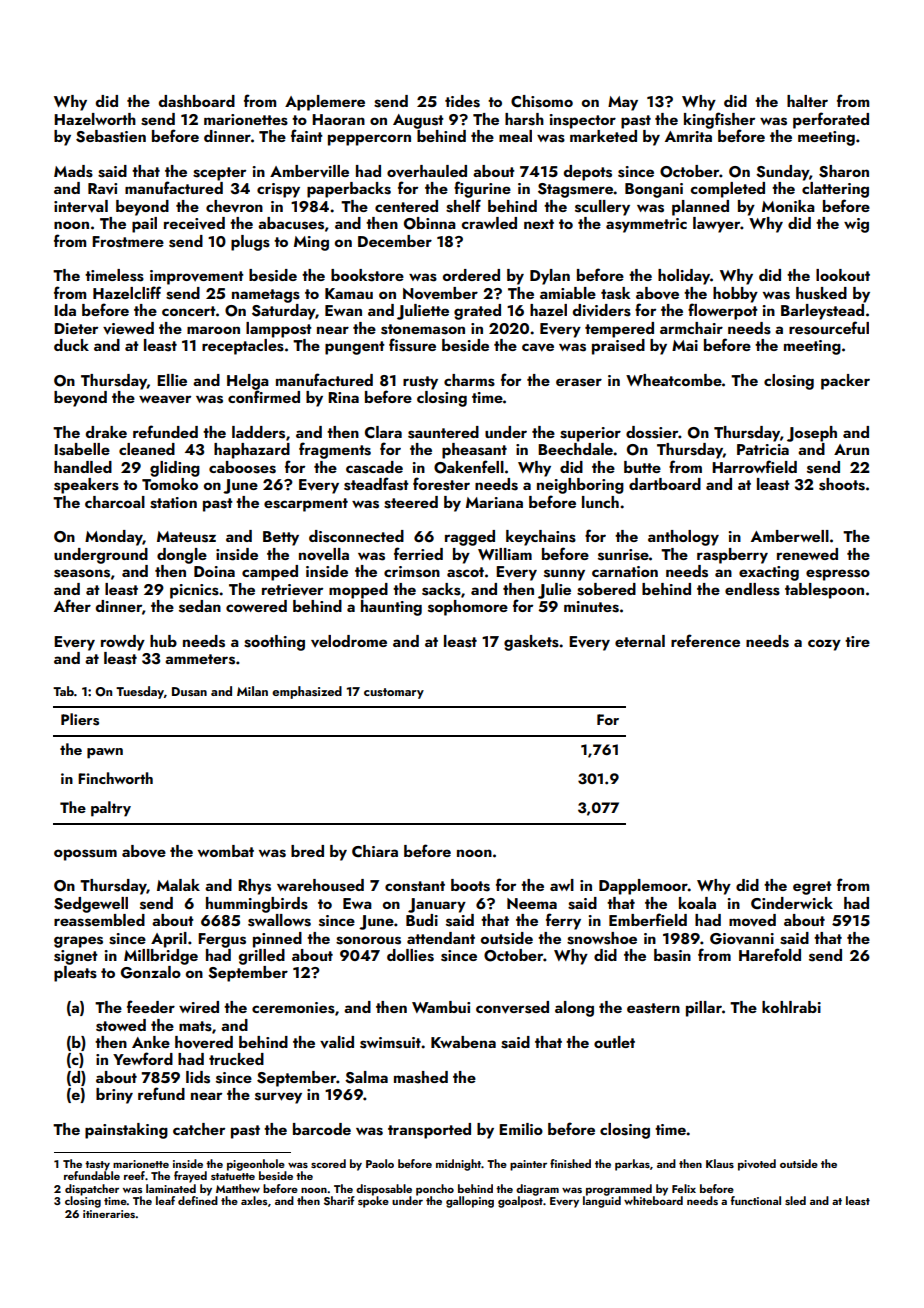 The width and height of the screenshot is (924, 1308). I want to click on boots, so click(470, 885).
